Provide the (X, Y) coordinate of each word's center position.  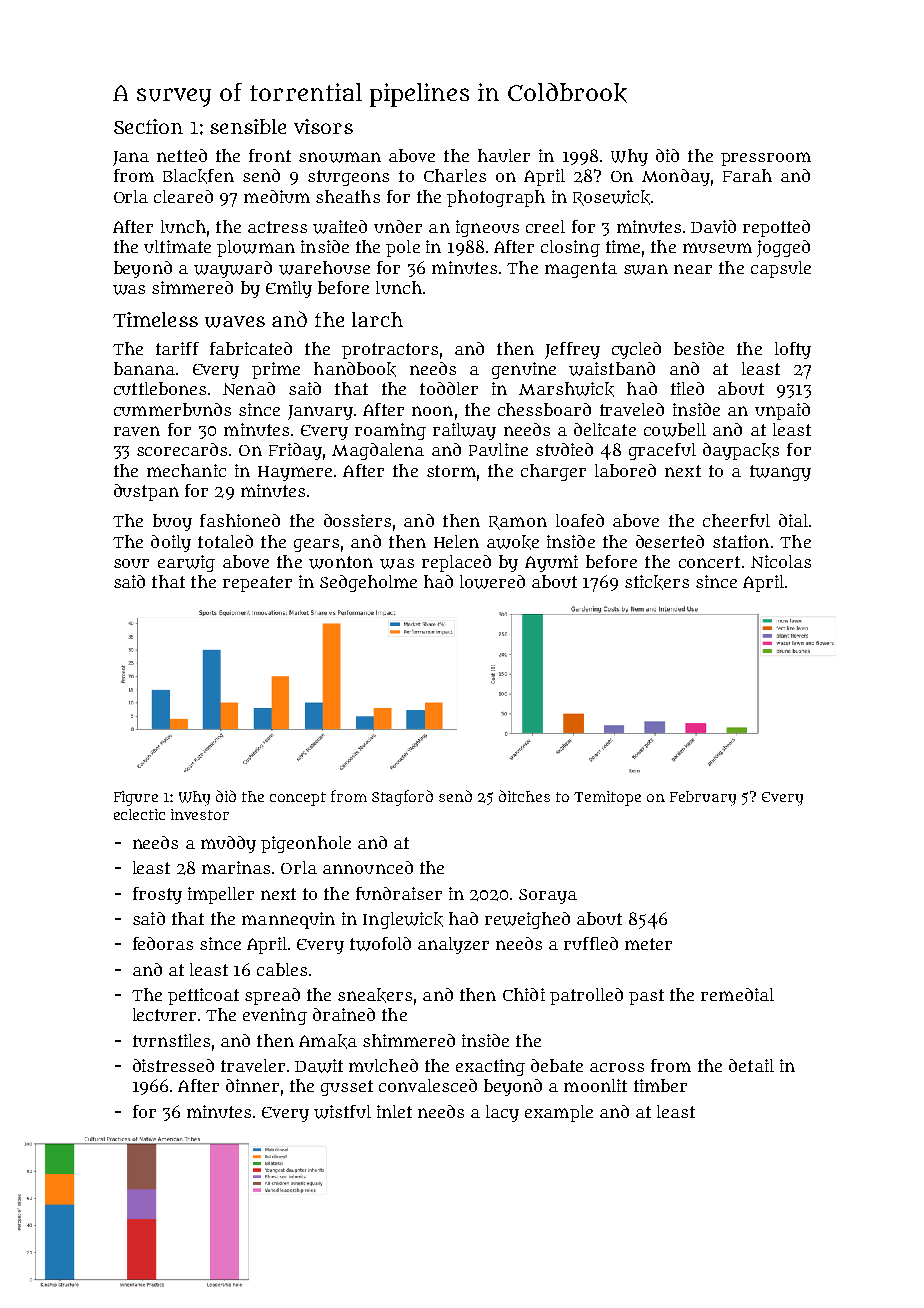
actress (277, 227)
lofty (793, 350)
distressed (173, 1065)
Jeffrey (572, 350)
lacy (502, 1113)
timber (660, 1085)
